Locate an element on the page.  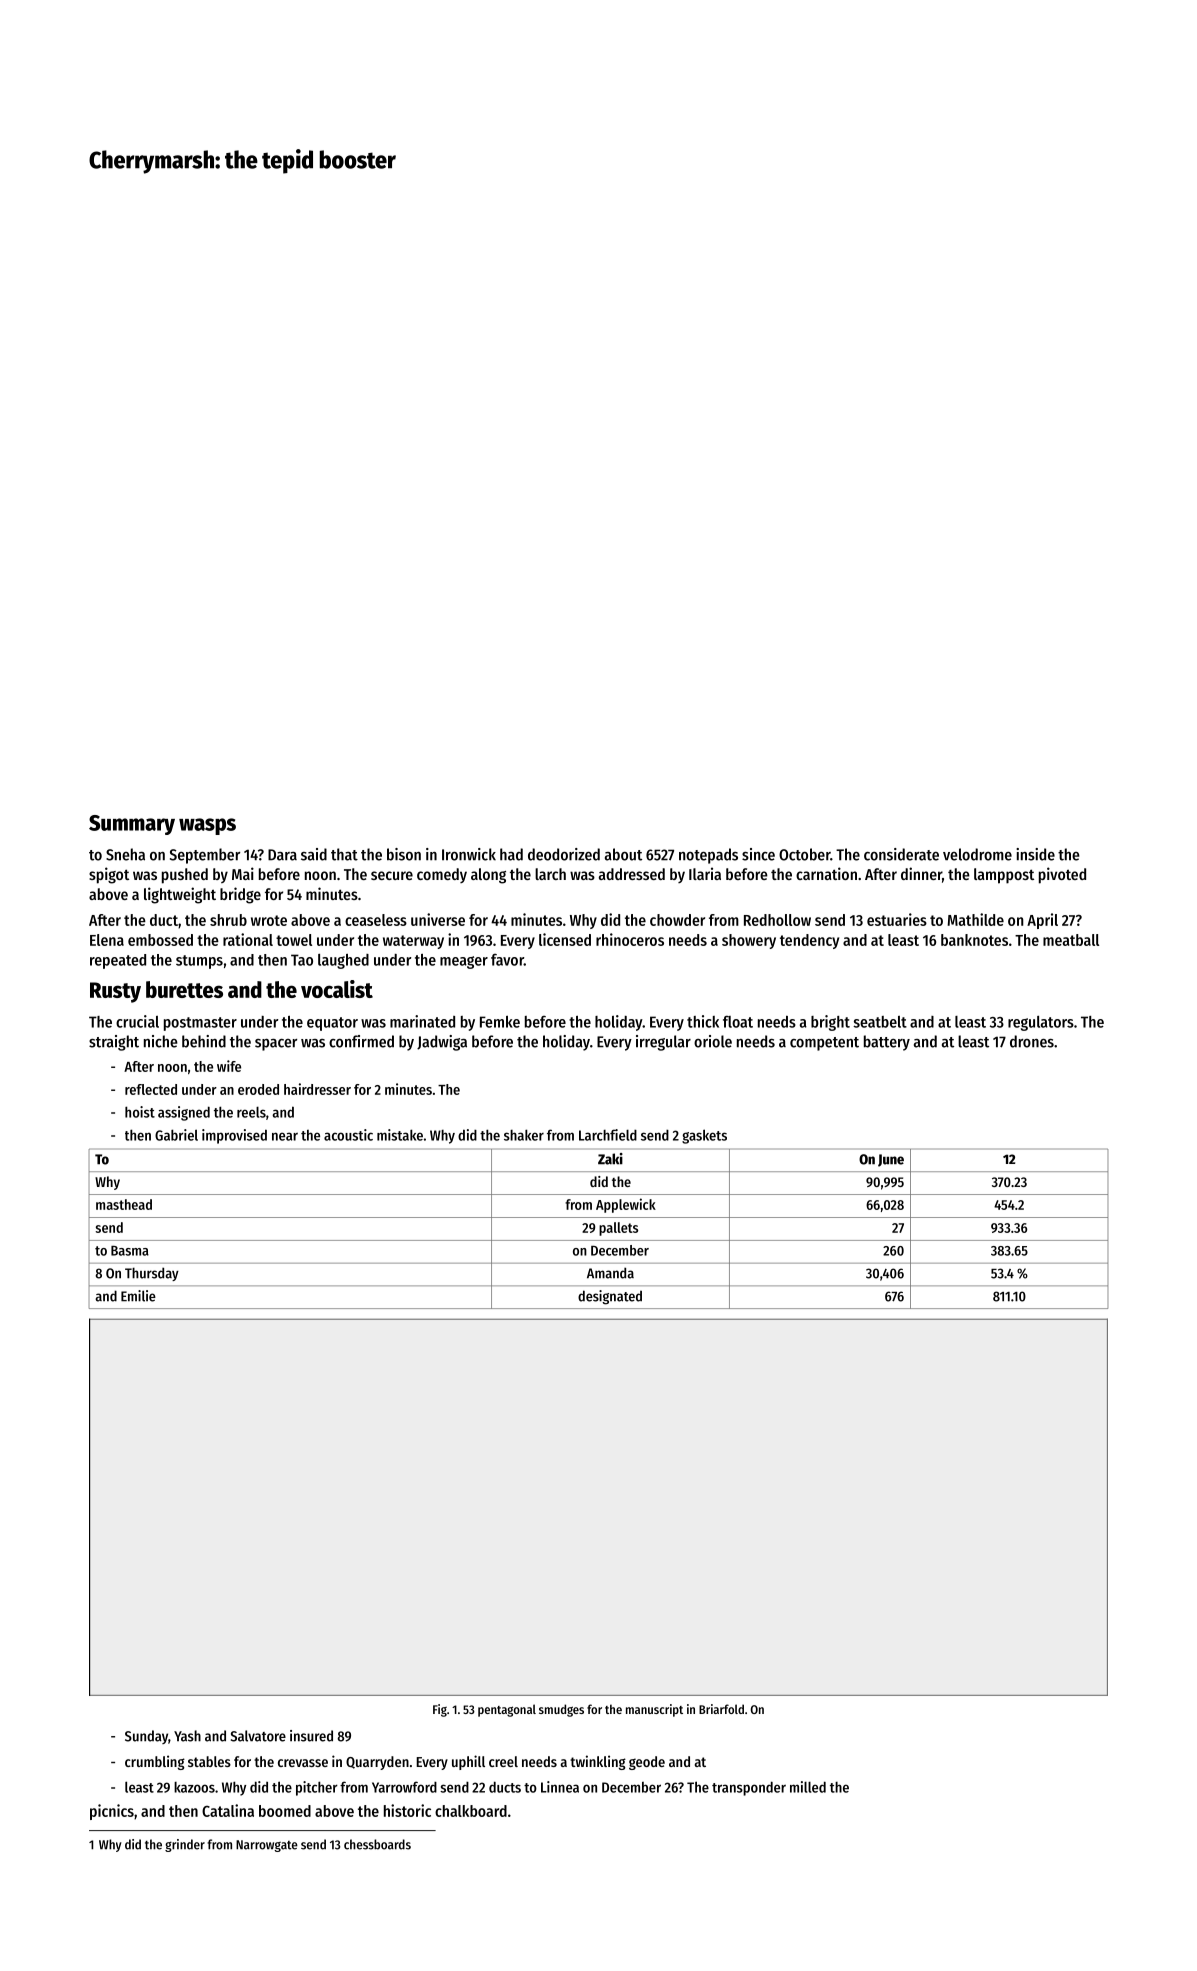
June is located at coordinates (891, 1160).
